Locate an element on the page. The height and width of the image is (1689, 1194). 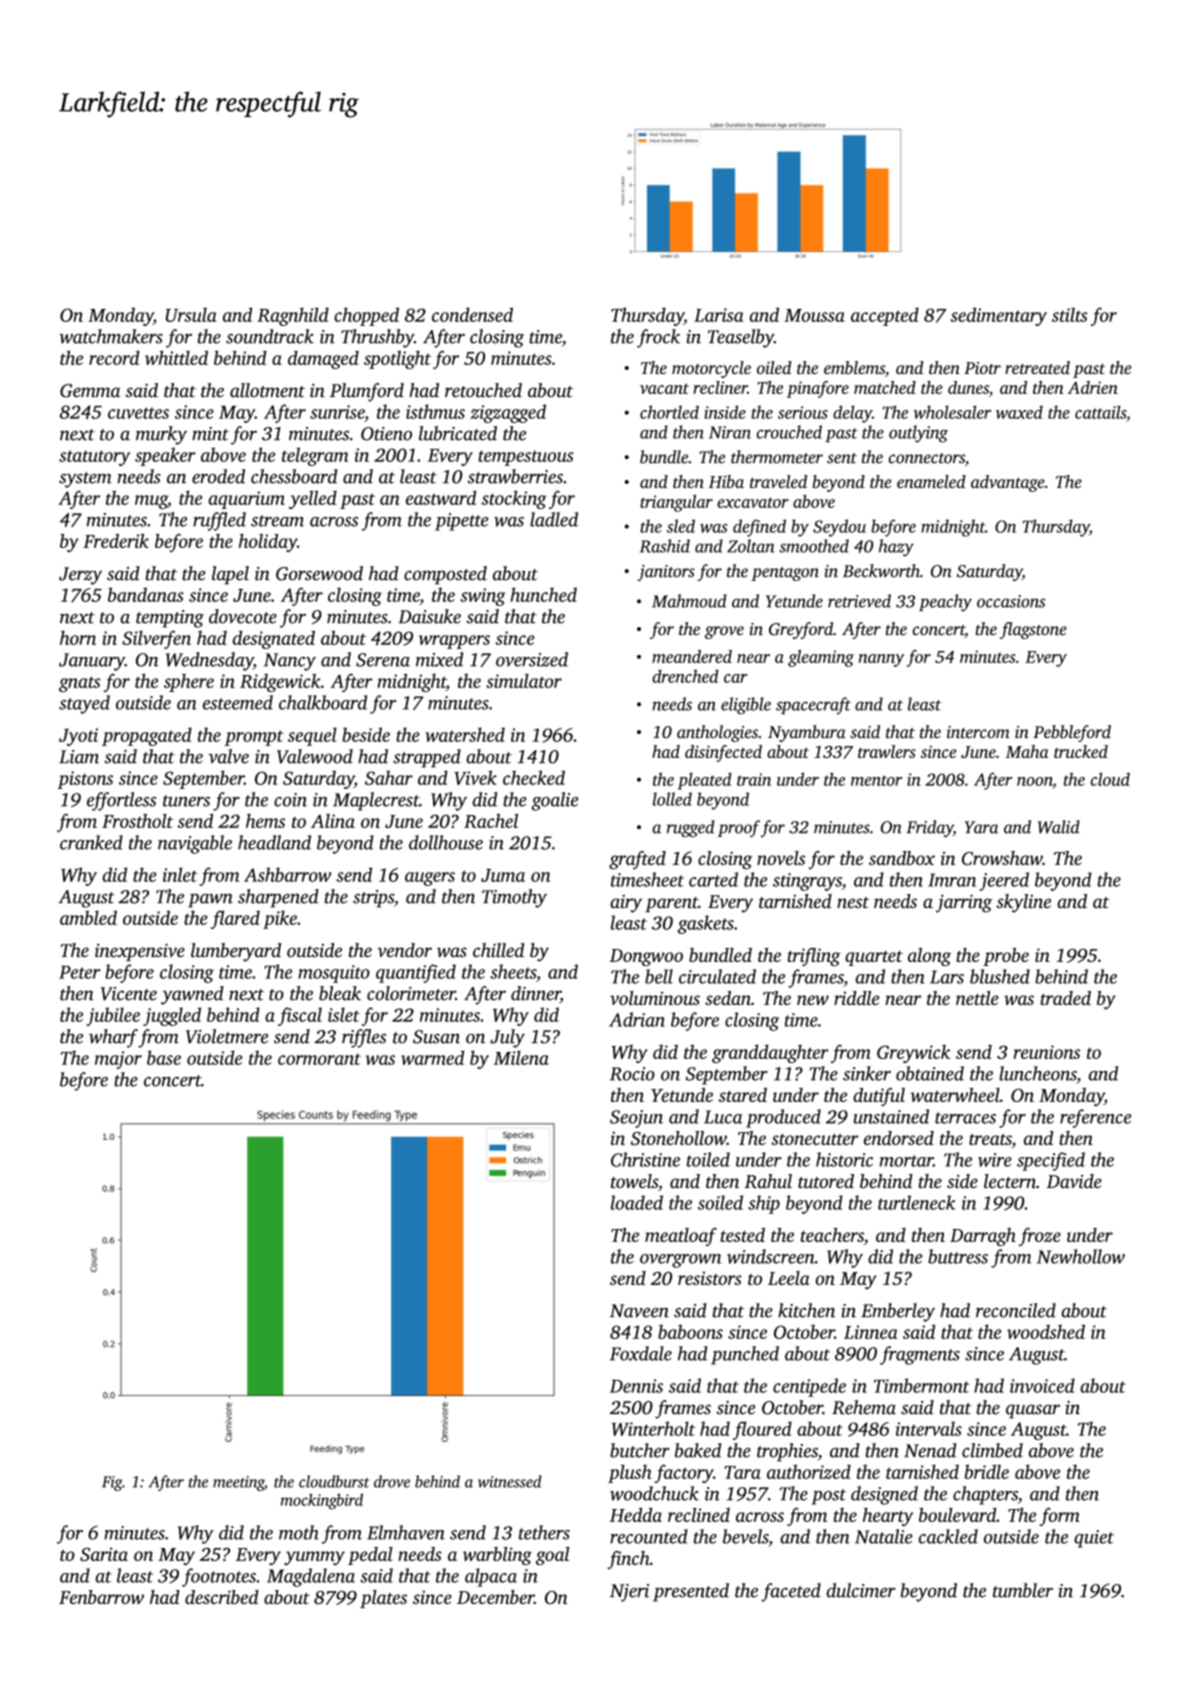
Ragnhild is located at coordinates (293, 316).
